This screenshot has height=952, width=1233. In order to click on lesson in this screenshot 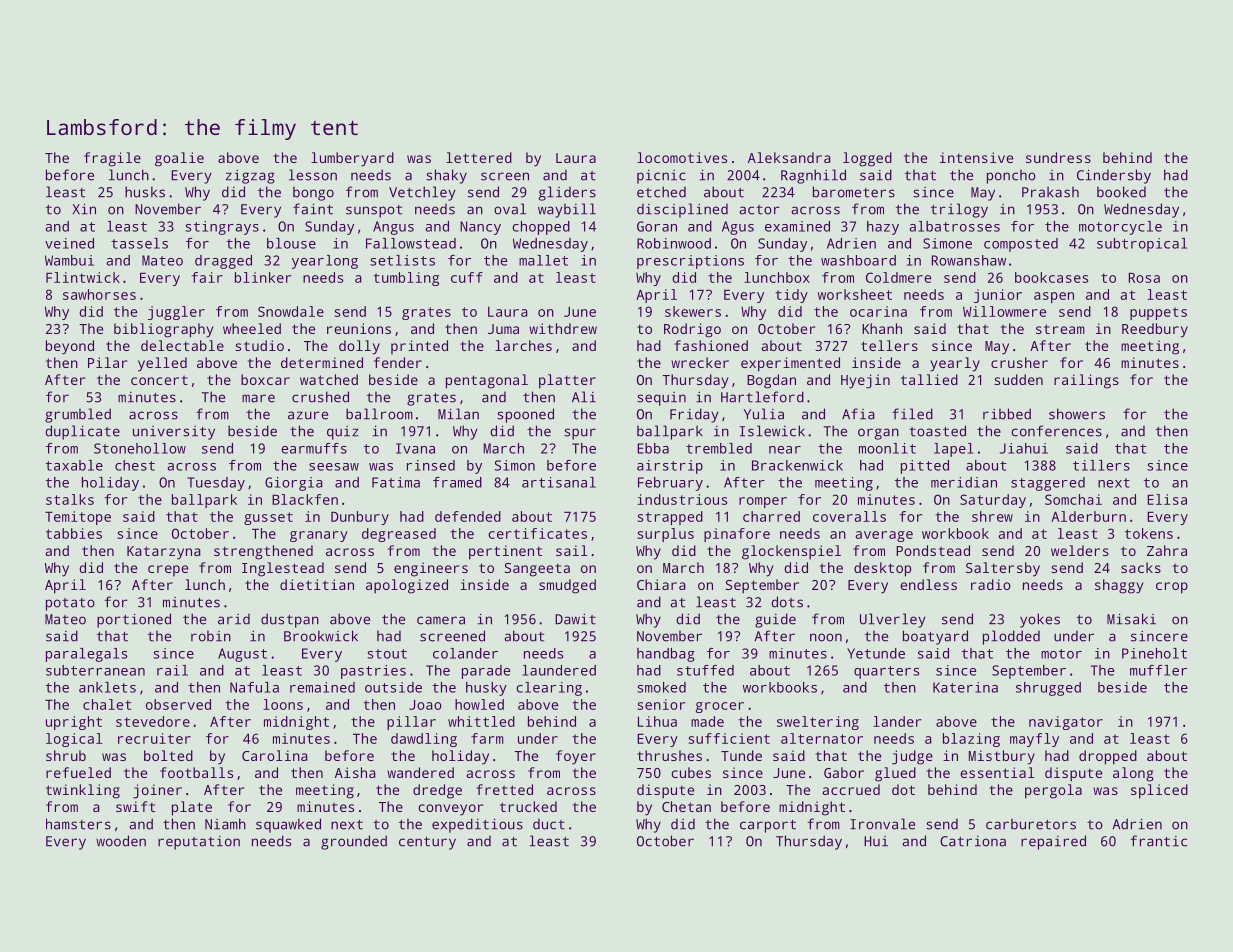, I will do `click(313, 175)`.
